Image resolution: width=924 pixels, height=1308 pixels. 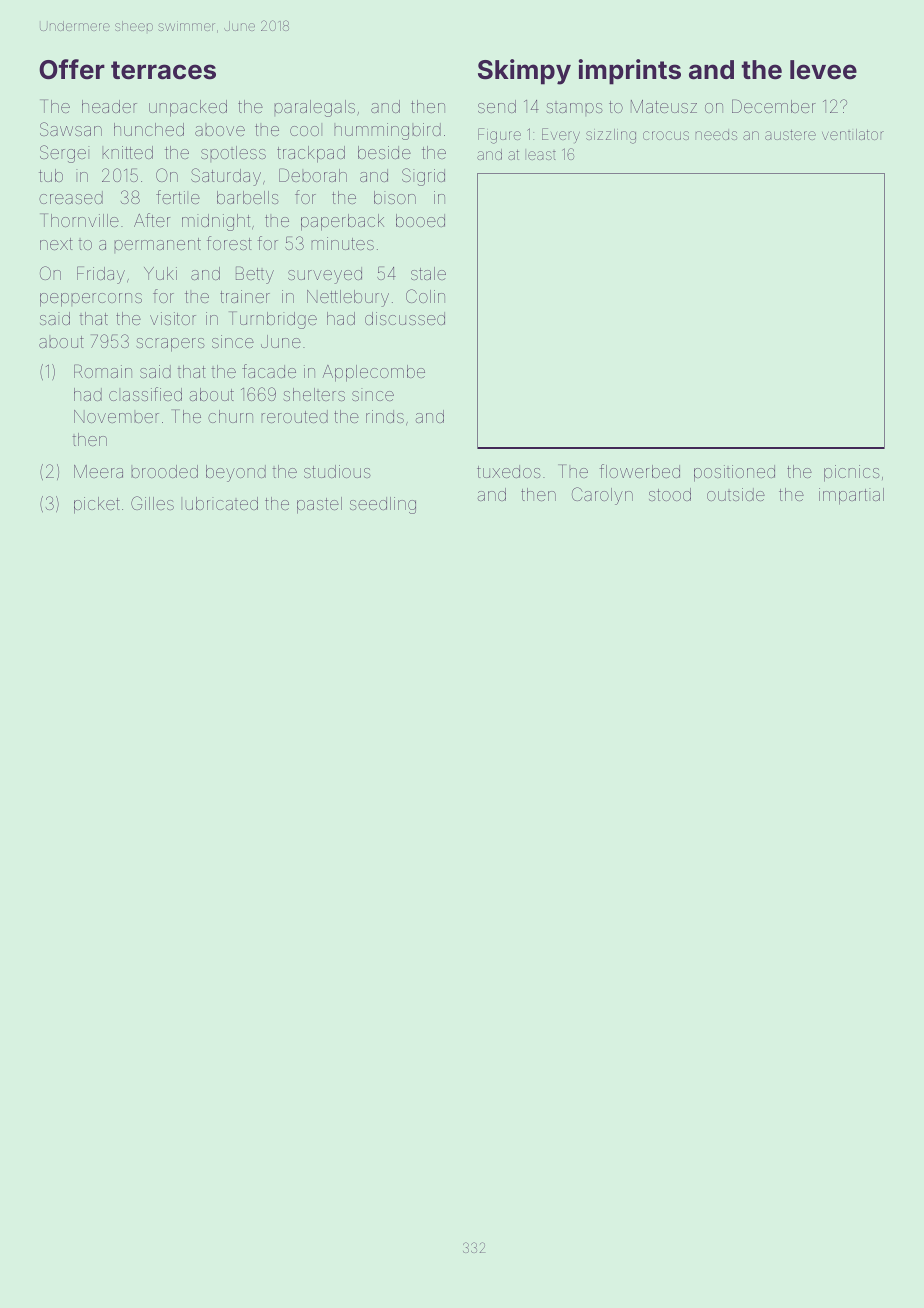 I want to click on tuxedos, so click(x=509, y=471).
